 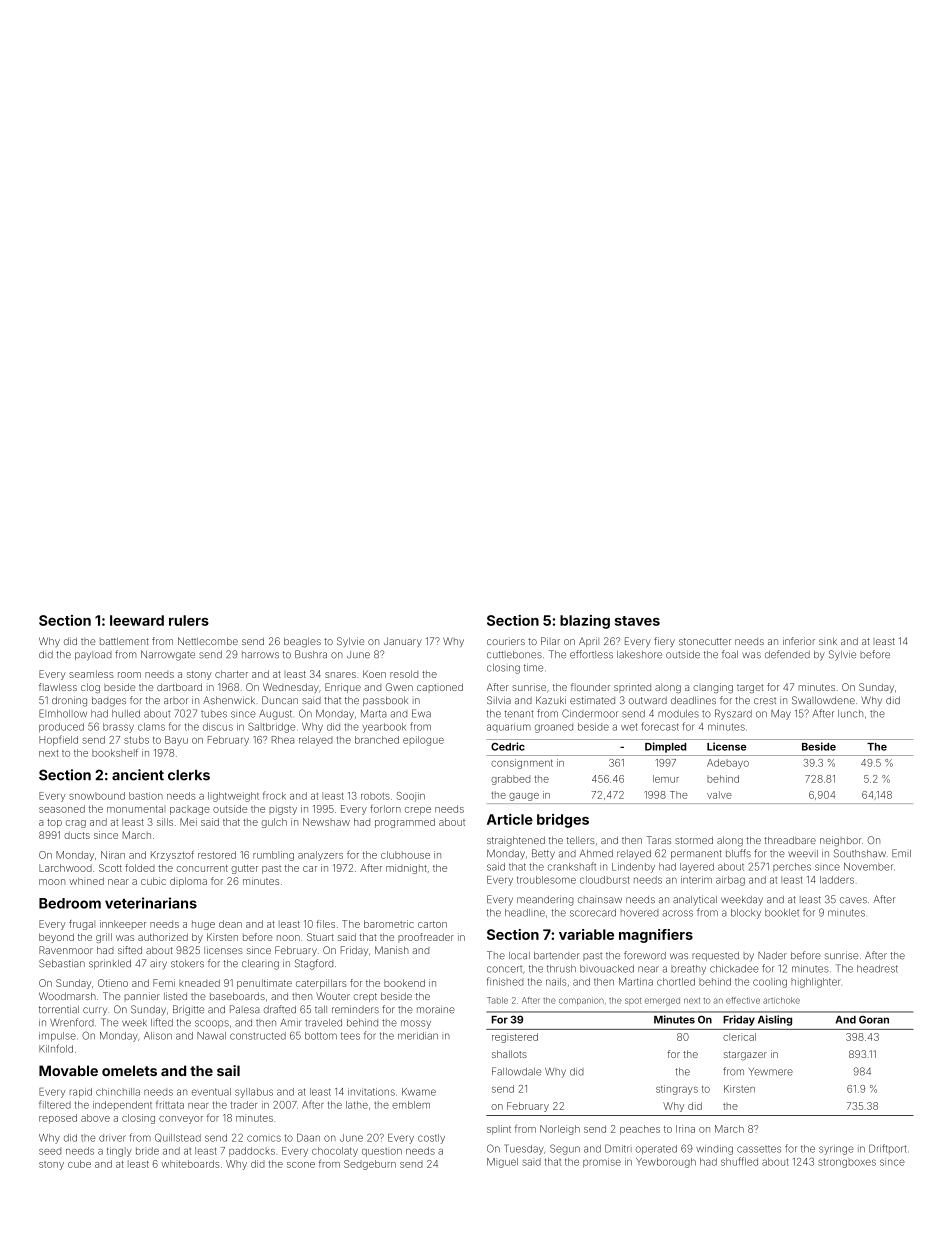 I want to click on neighbor, so click(x=841, y=841).
